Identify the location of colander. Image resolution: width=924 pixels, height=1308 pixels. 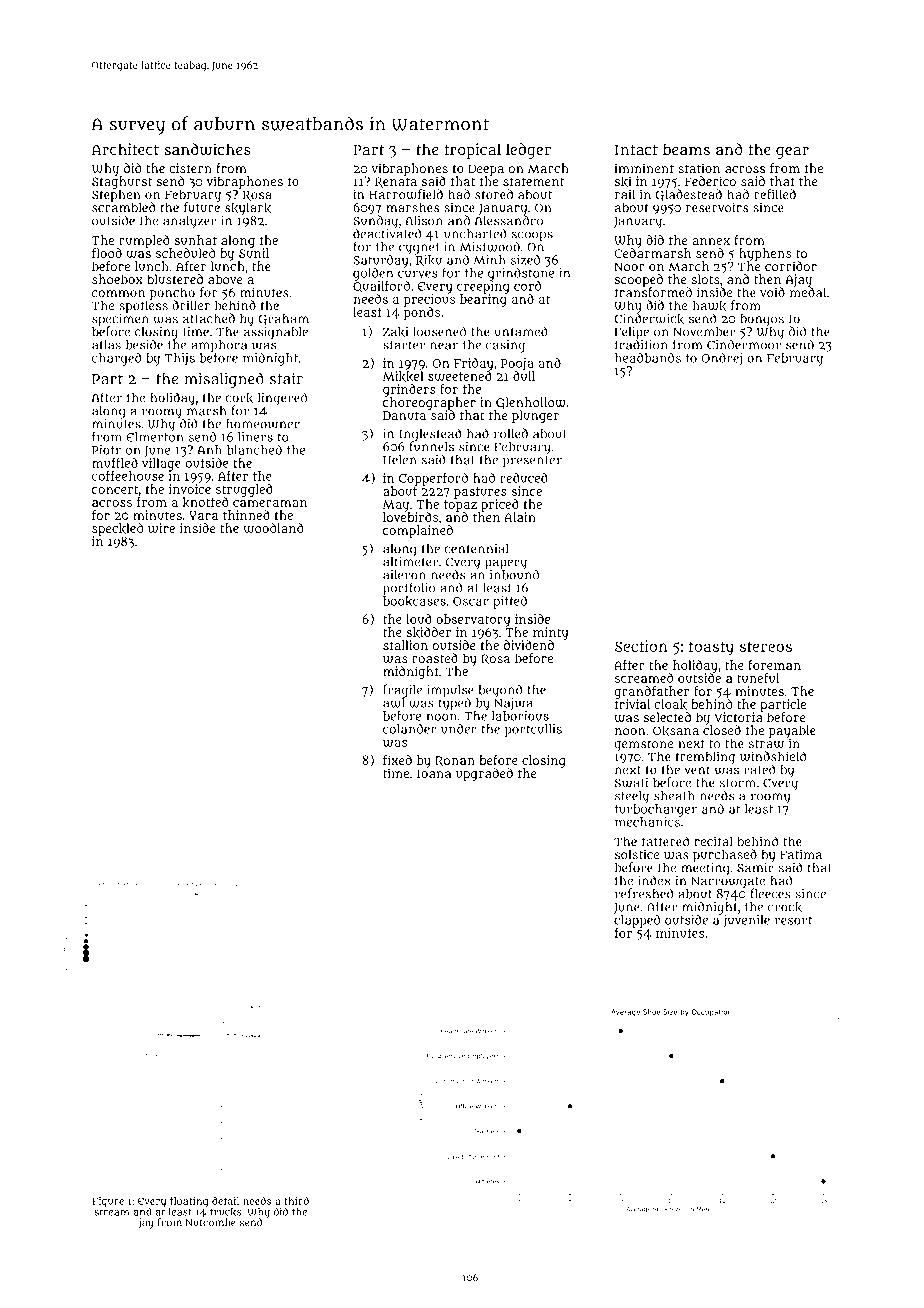
(409, 728).
